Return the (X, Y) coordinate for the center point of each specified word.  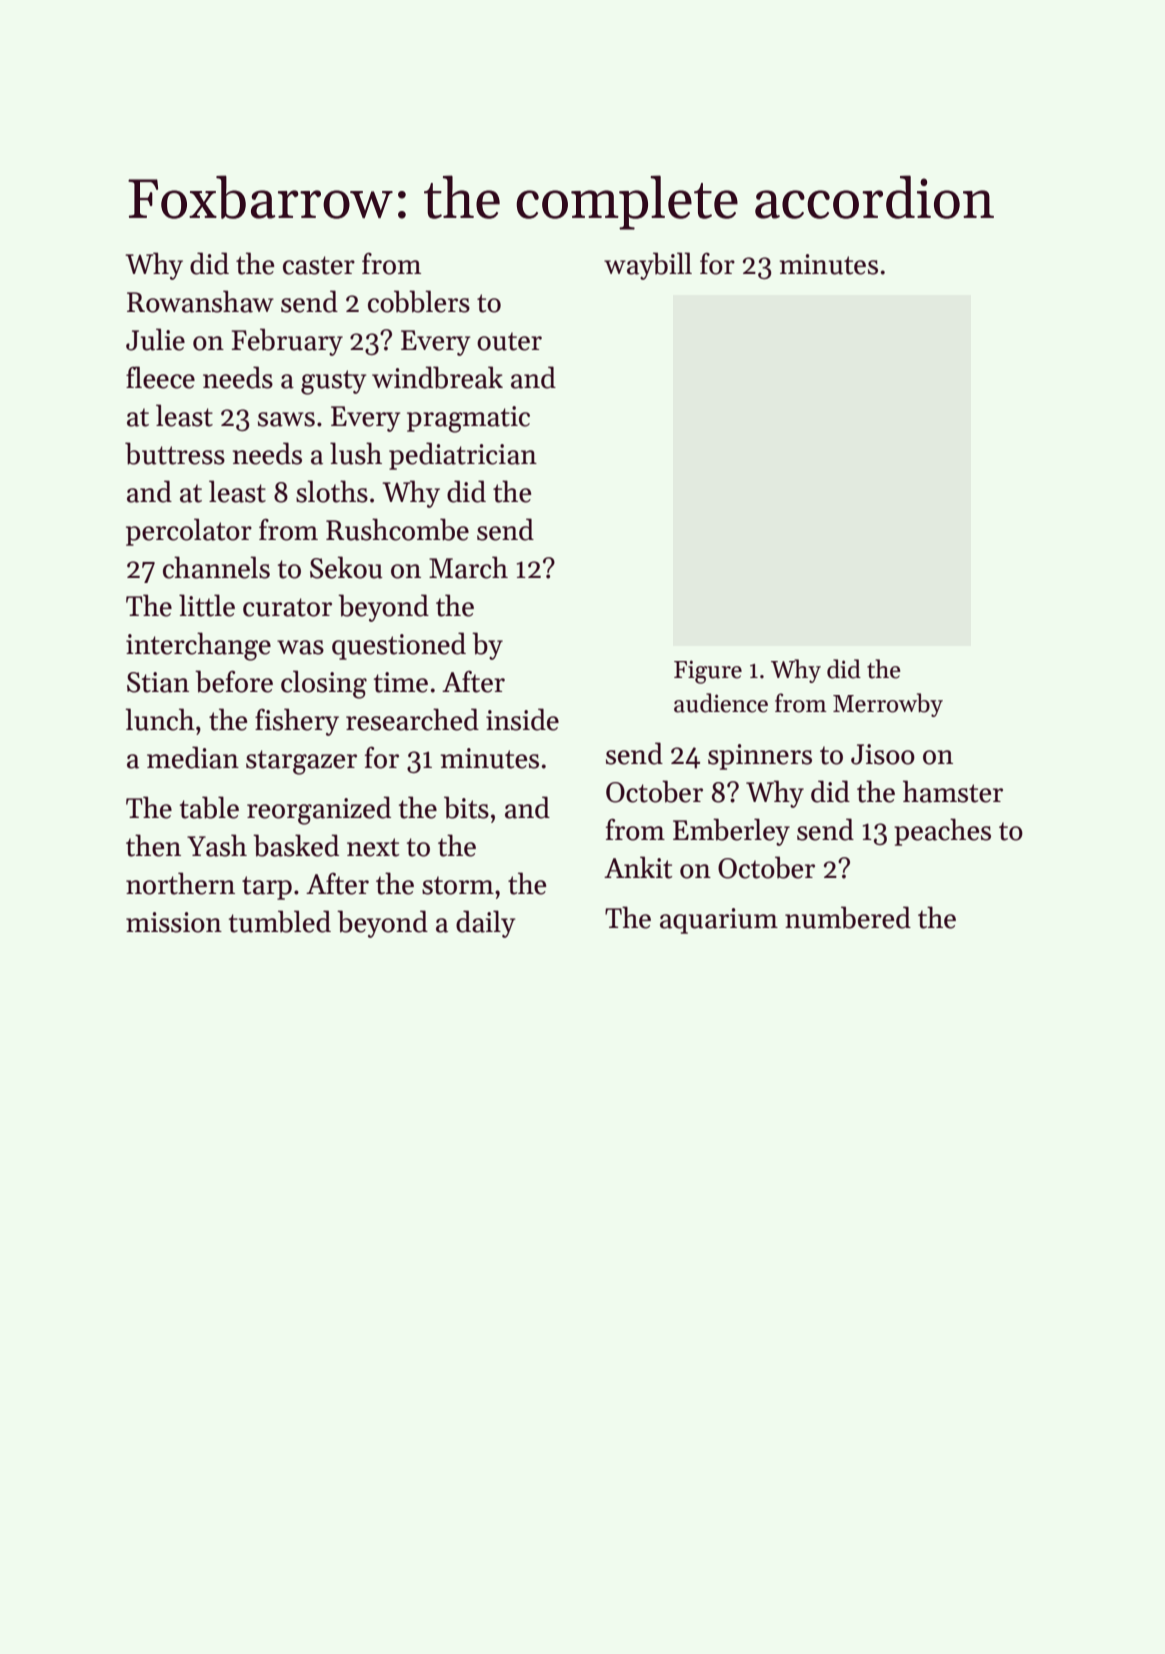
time (401, 682)
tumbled (280, 921)
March (468, 567)
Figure (708, 672)
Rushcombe (397, 529)
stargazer (301, 762)
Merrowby (888, 705)
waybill (648, 266)
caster (319, 265)
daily (486, 924)
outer (509, 341)
